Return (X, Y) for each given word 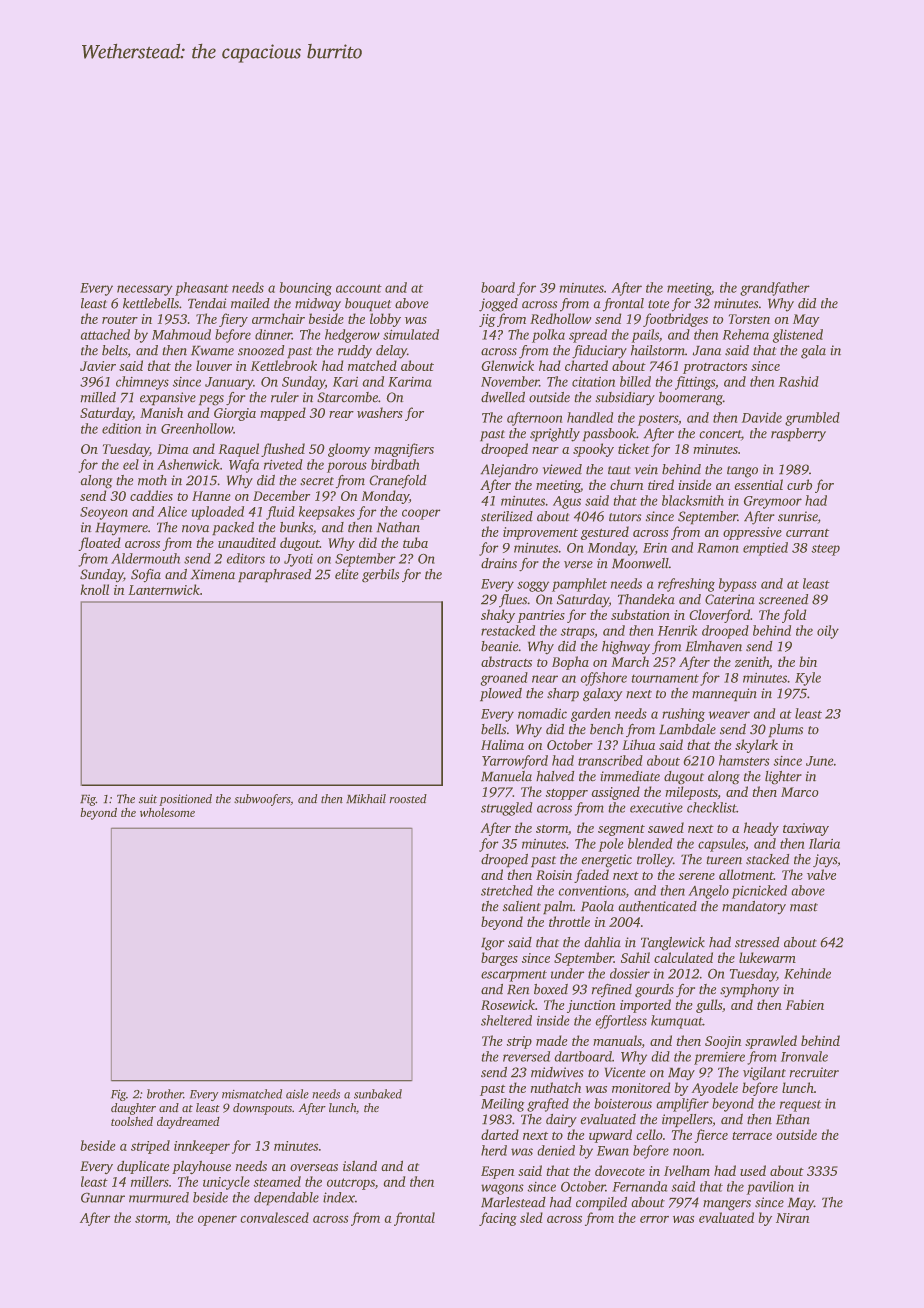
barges (499, 959)
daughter (133, 1109)
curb (800, 484)
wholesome (167, 812)
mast (804, 907)
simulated (411, 334)
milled (98, 397)
